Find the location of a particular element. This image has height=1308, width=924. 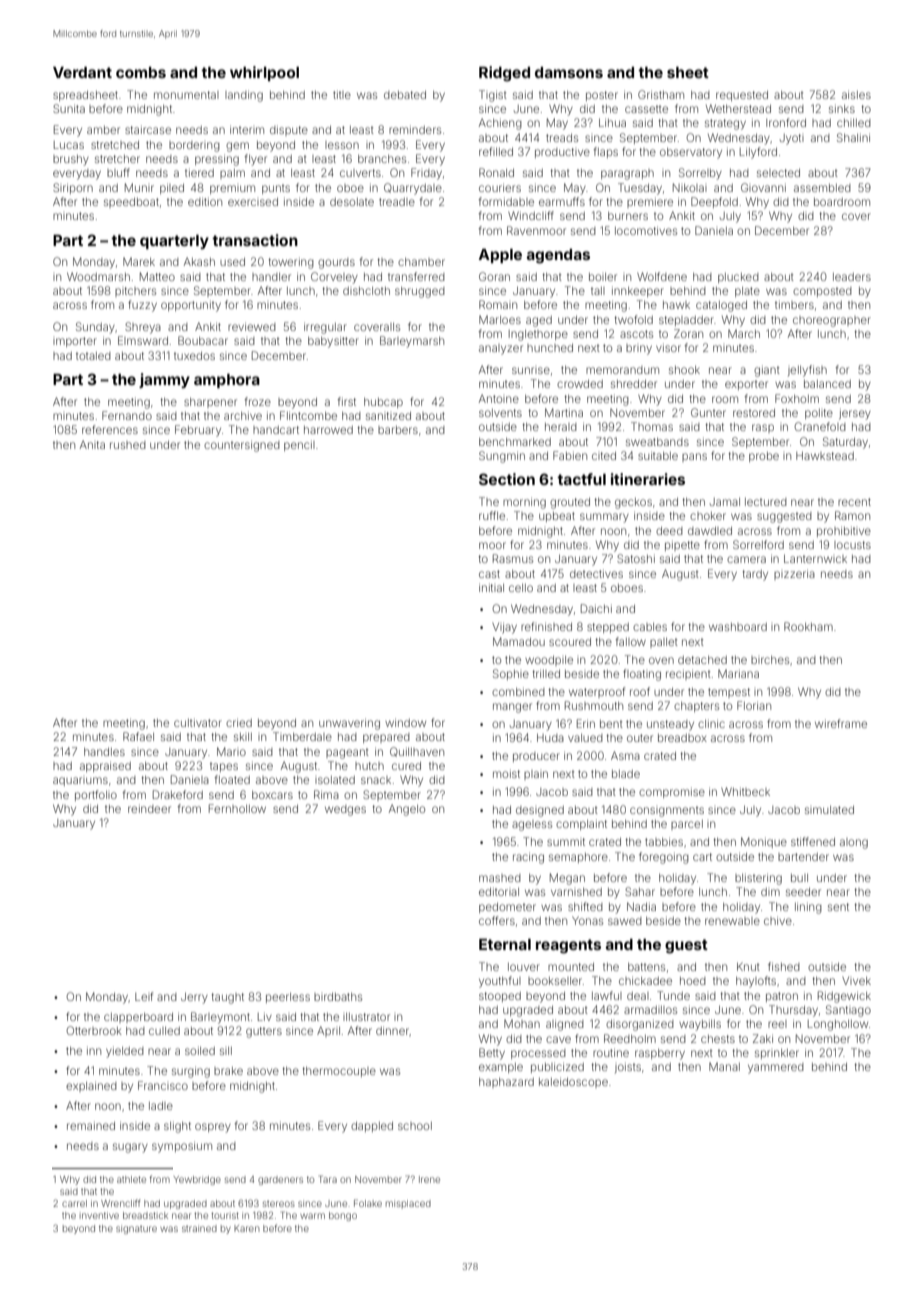

dinner is located at coordinates (392, 1030).
